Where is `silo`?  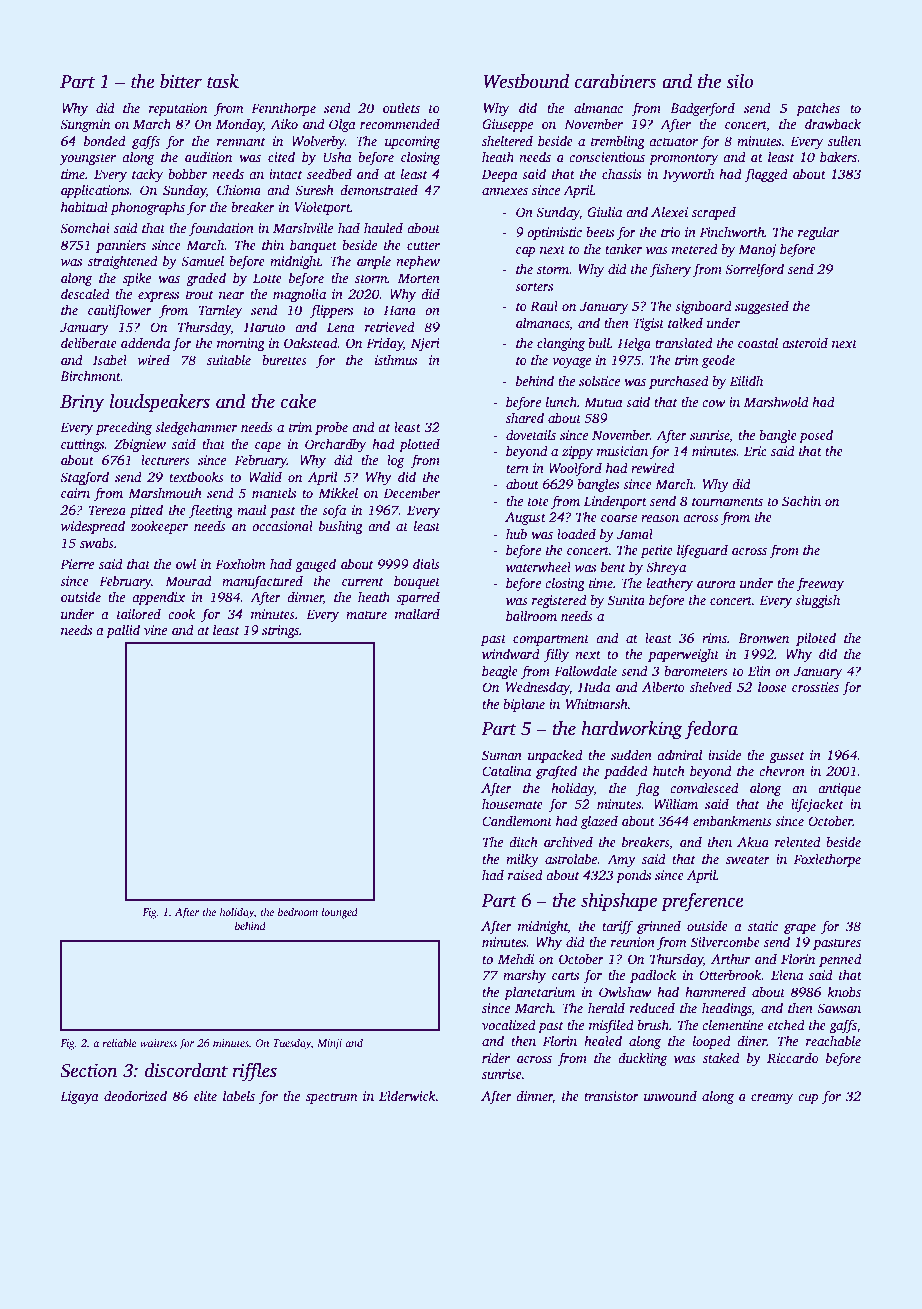 silo is located at coordinates (739, 81).
